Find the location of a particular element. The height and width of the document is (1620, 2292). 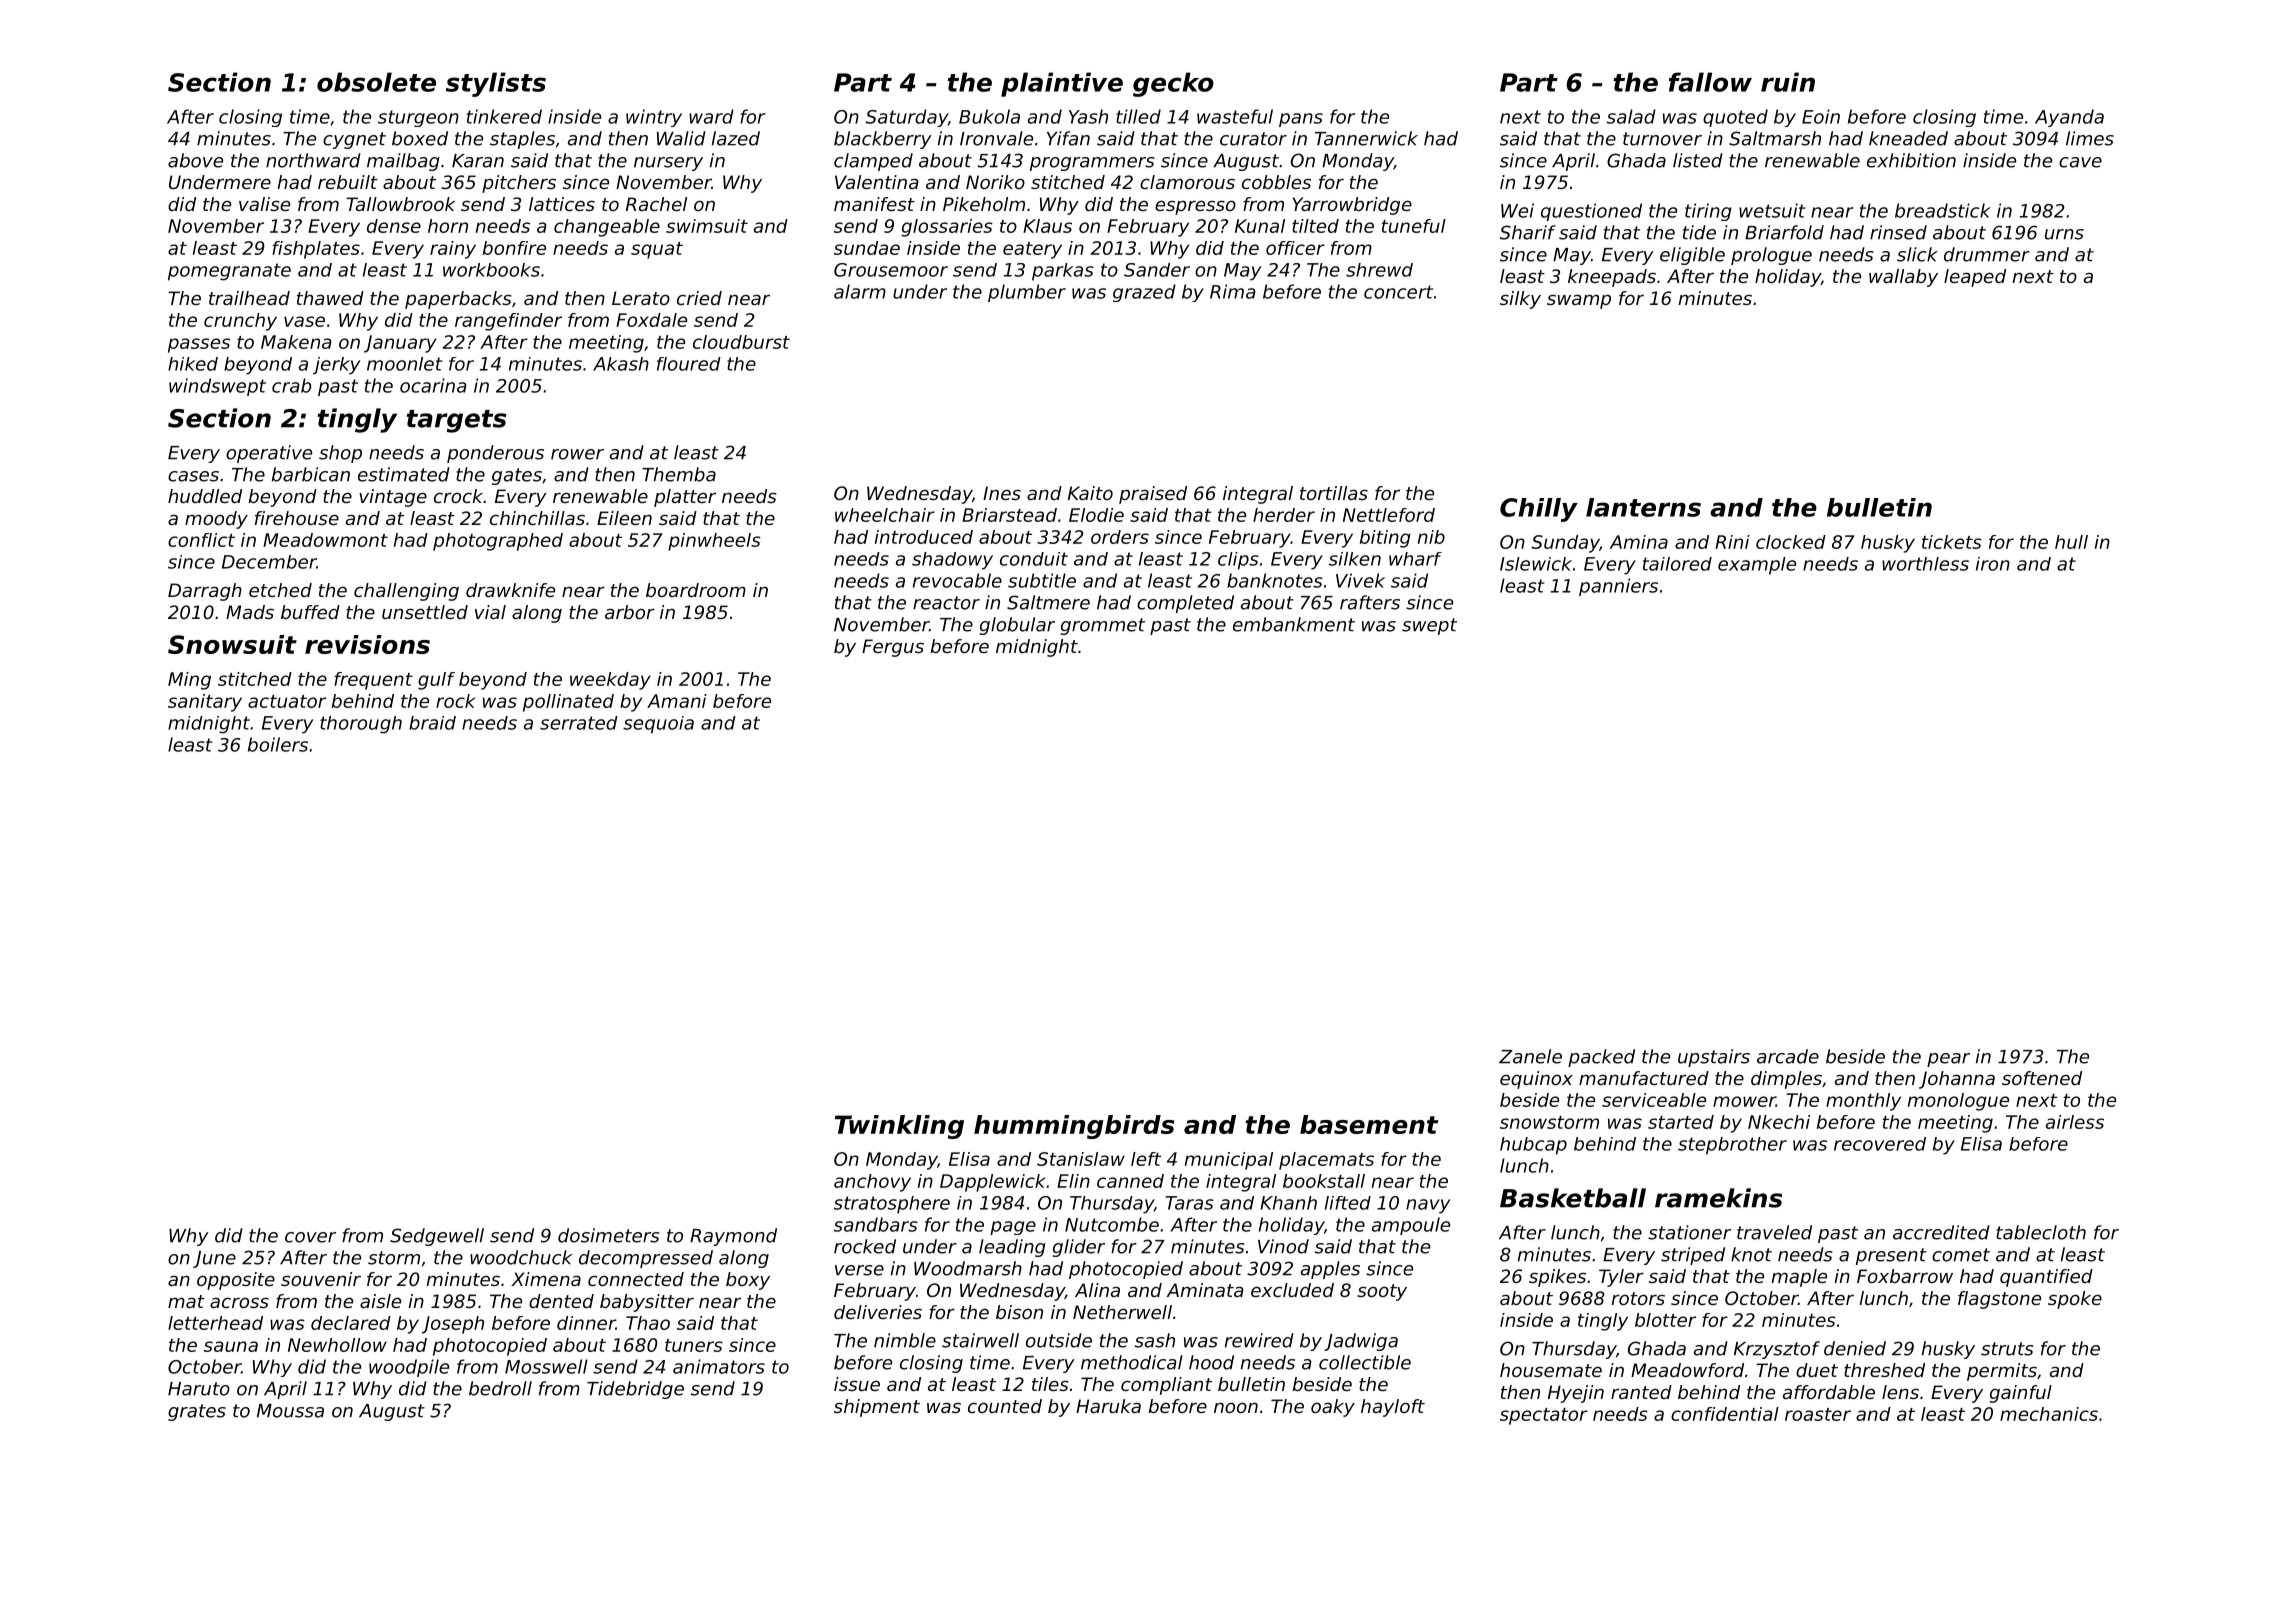

sandbars is located at coordinates (876, 1224).
